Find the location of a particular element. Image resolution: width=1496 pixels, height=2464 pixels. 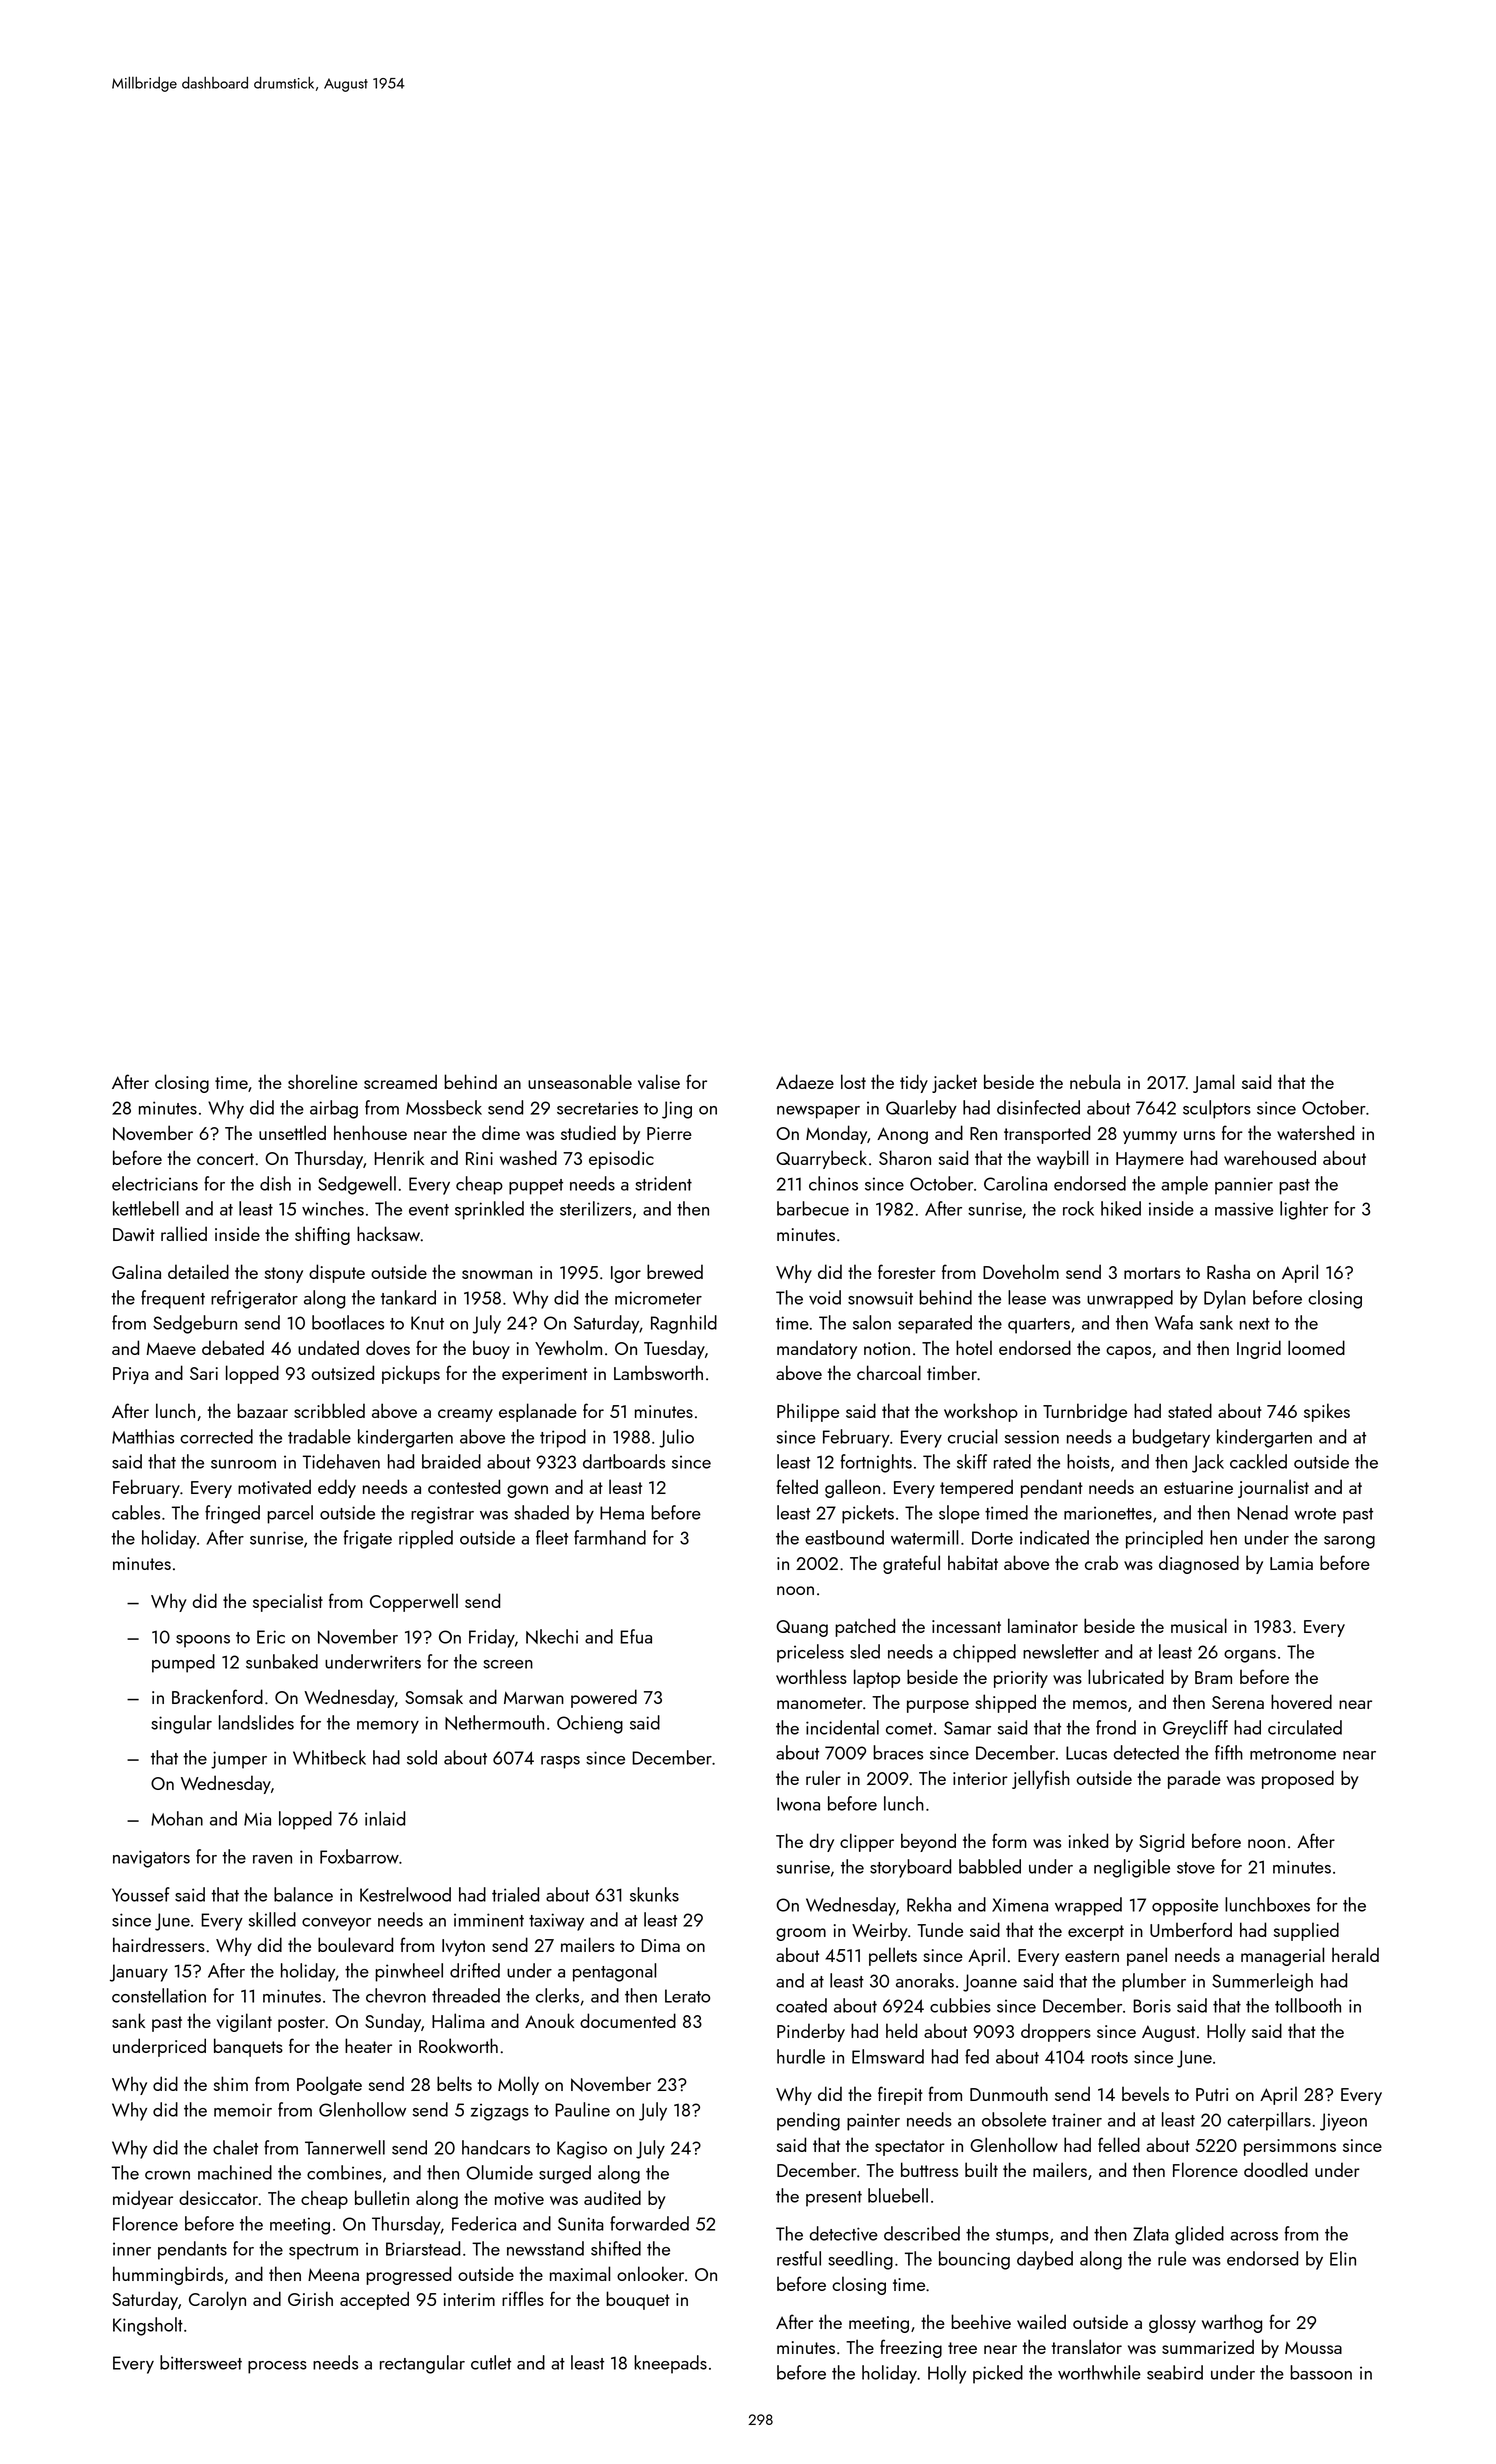

principled is located at coordinates (1164, 1539).
